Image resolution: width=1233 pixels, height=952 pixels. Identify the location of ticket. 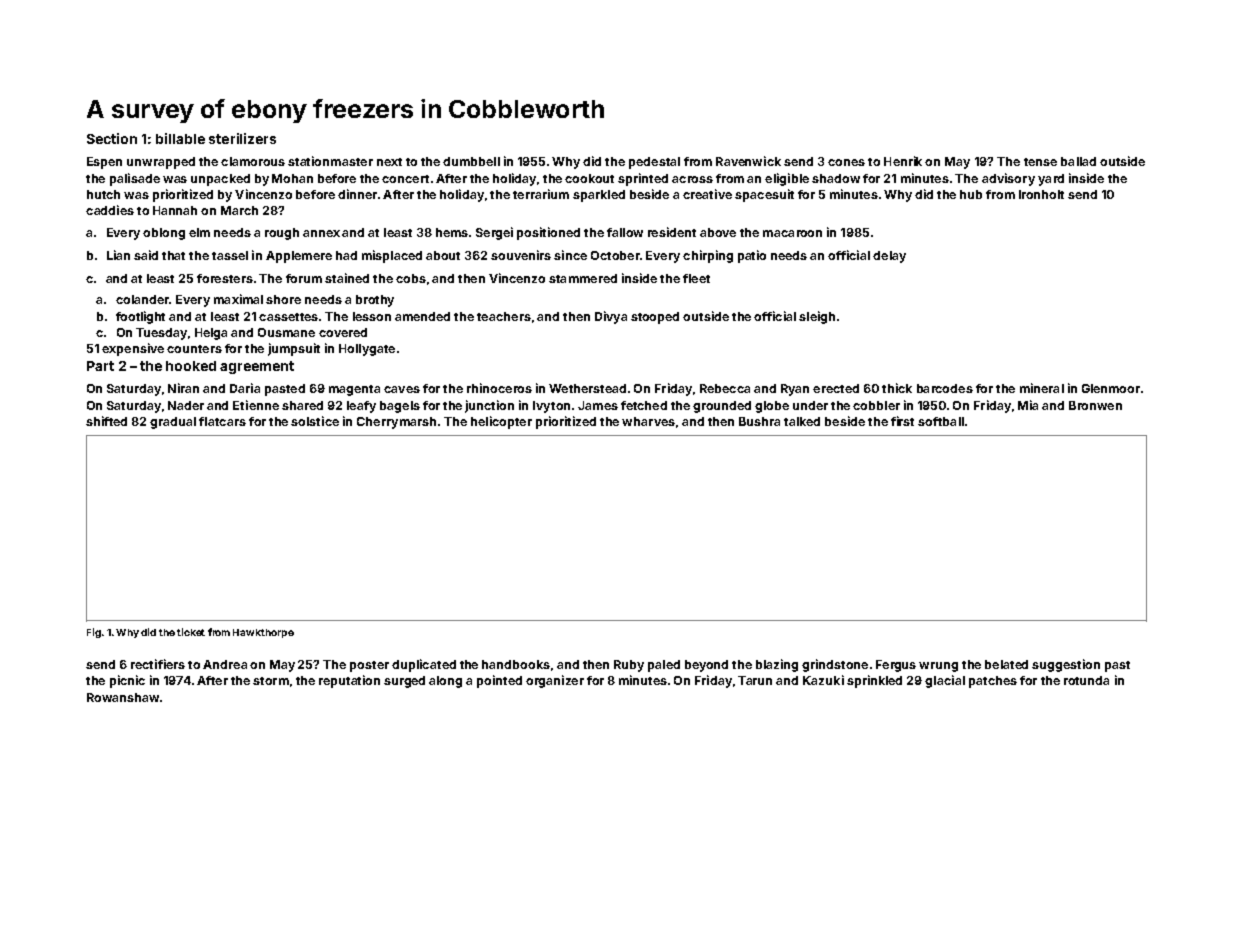
(191, 632).
